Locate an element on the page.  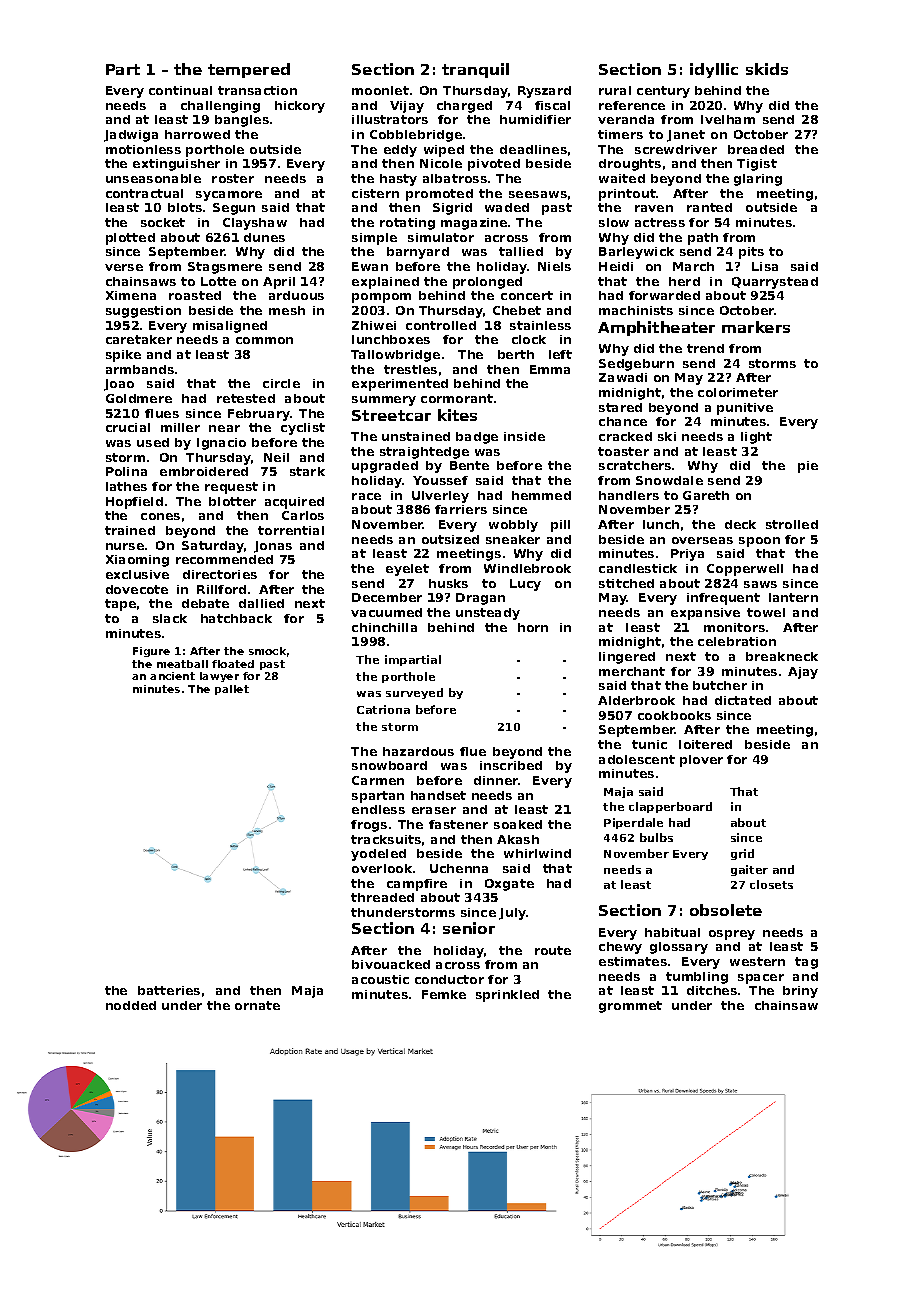
punitive is located at coordinates (745, 409).
